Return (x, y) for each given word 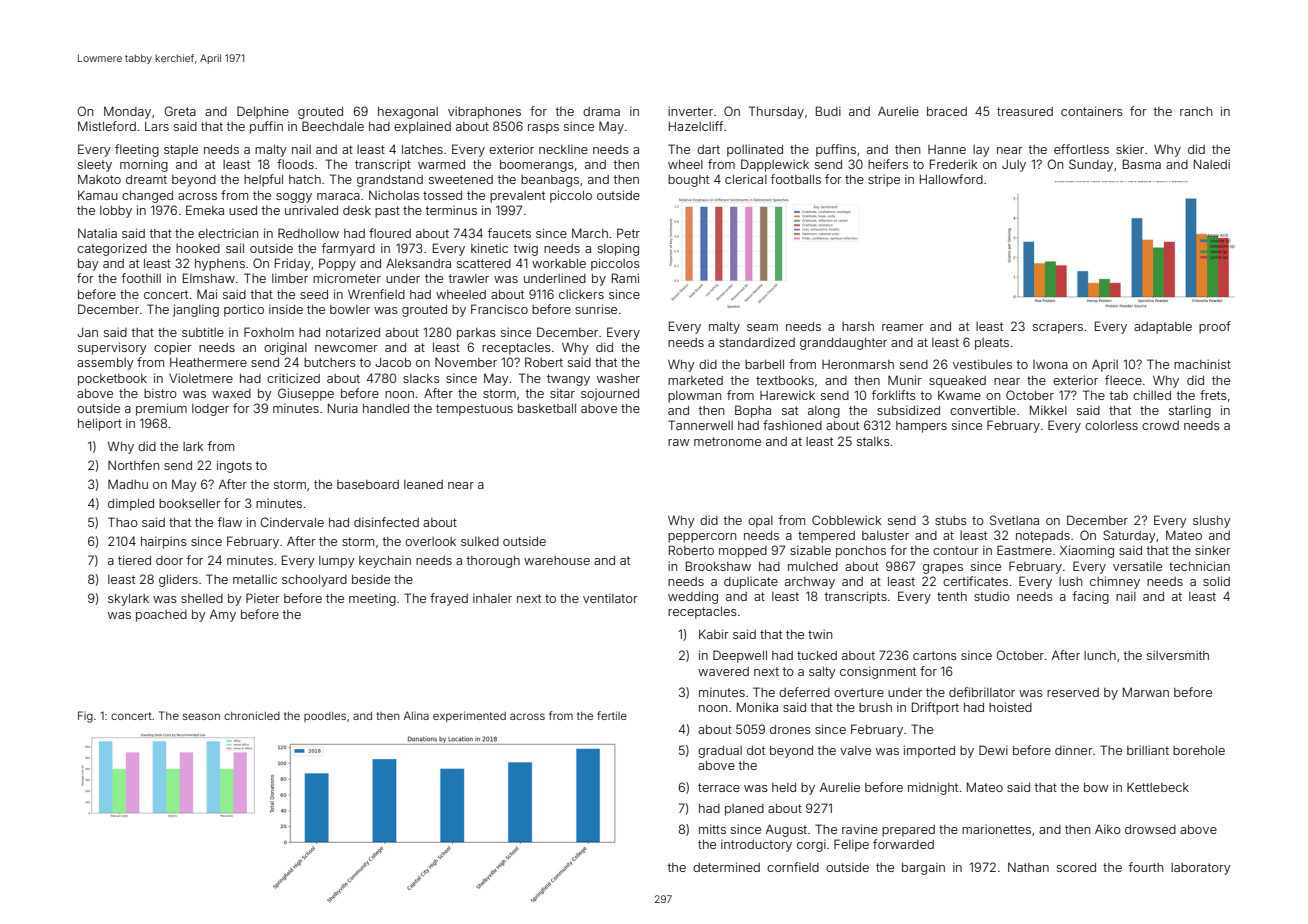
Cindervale (292, 522)
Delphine (263, 112)
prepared (908, 831)
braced (947, 111)
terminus (451, 210)
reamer (903, 327)
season (201, 716)
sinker (1213, 550)
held (784, 787)
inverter (690, 111)
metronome (727, 441)
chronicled (252, 715)
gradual (720, 752)
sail (235, 248)
